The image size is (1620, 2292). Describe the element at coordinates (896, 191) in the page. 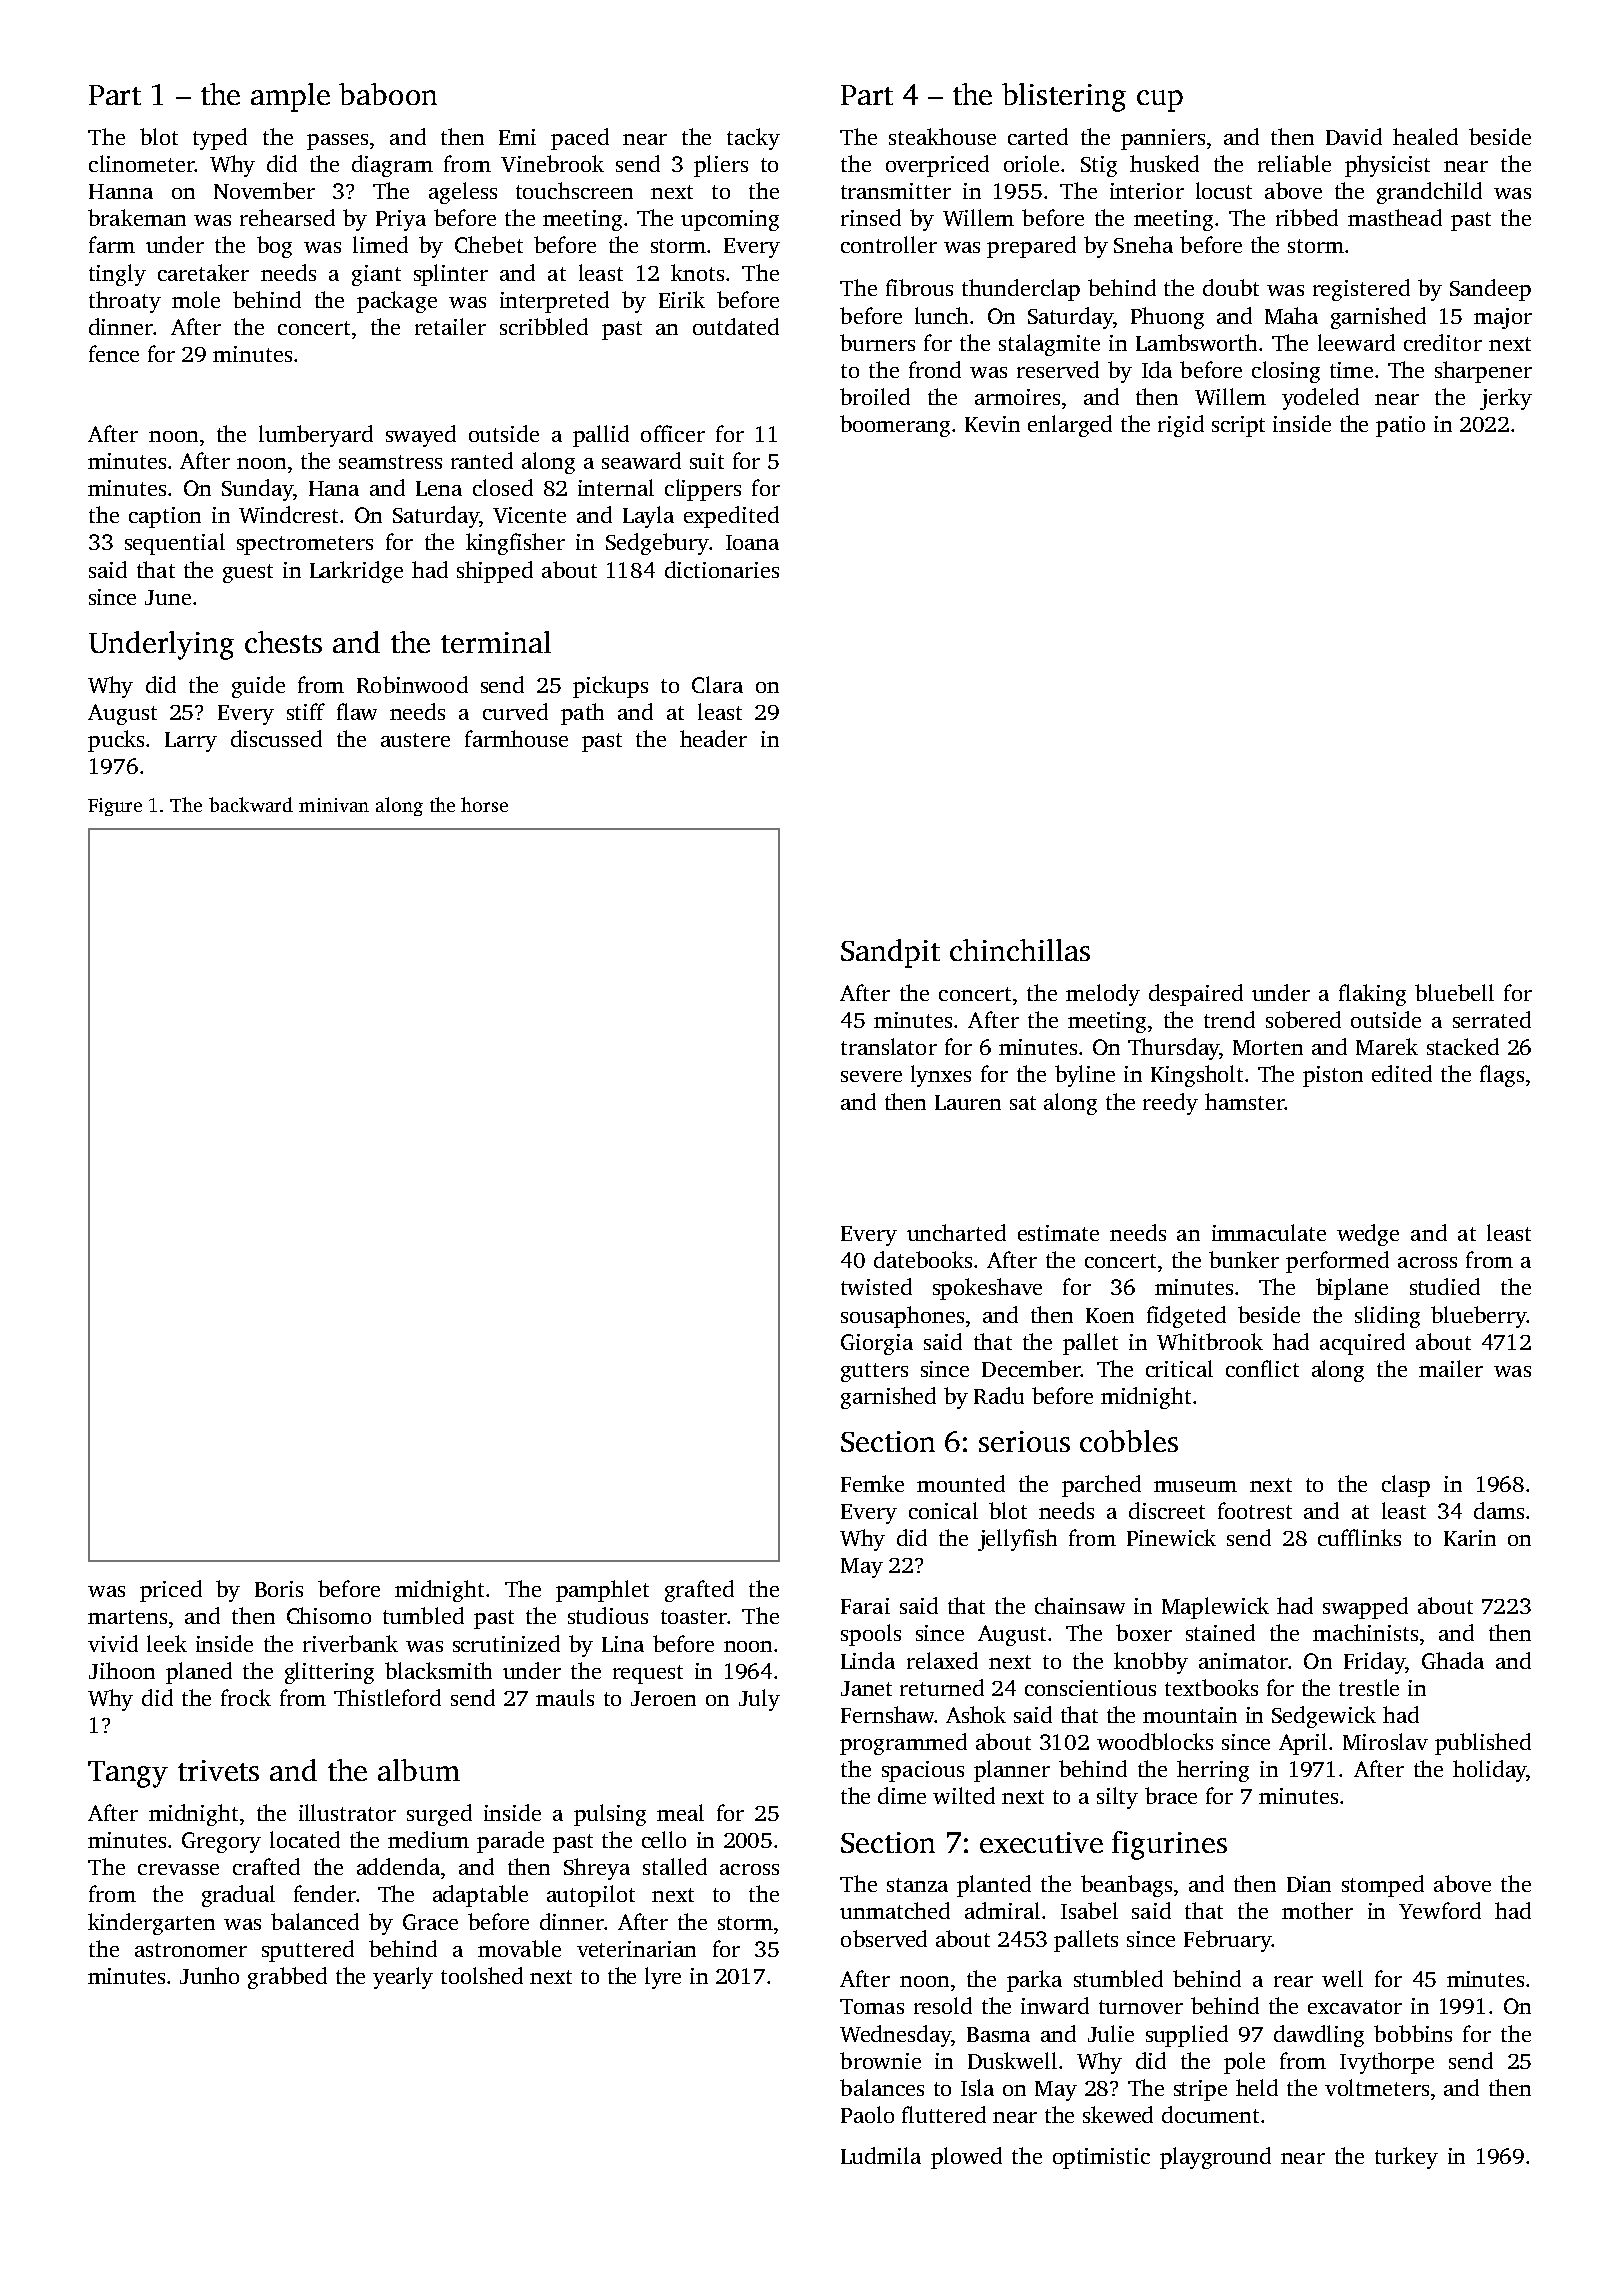

I see `transmitter` at that location.
